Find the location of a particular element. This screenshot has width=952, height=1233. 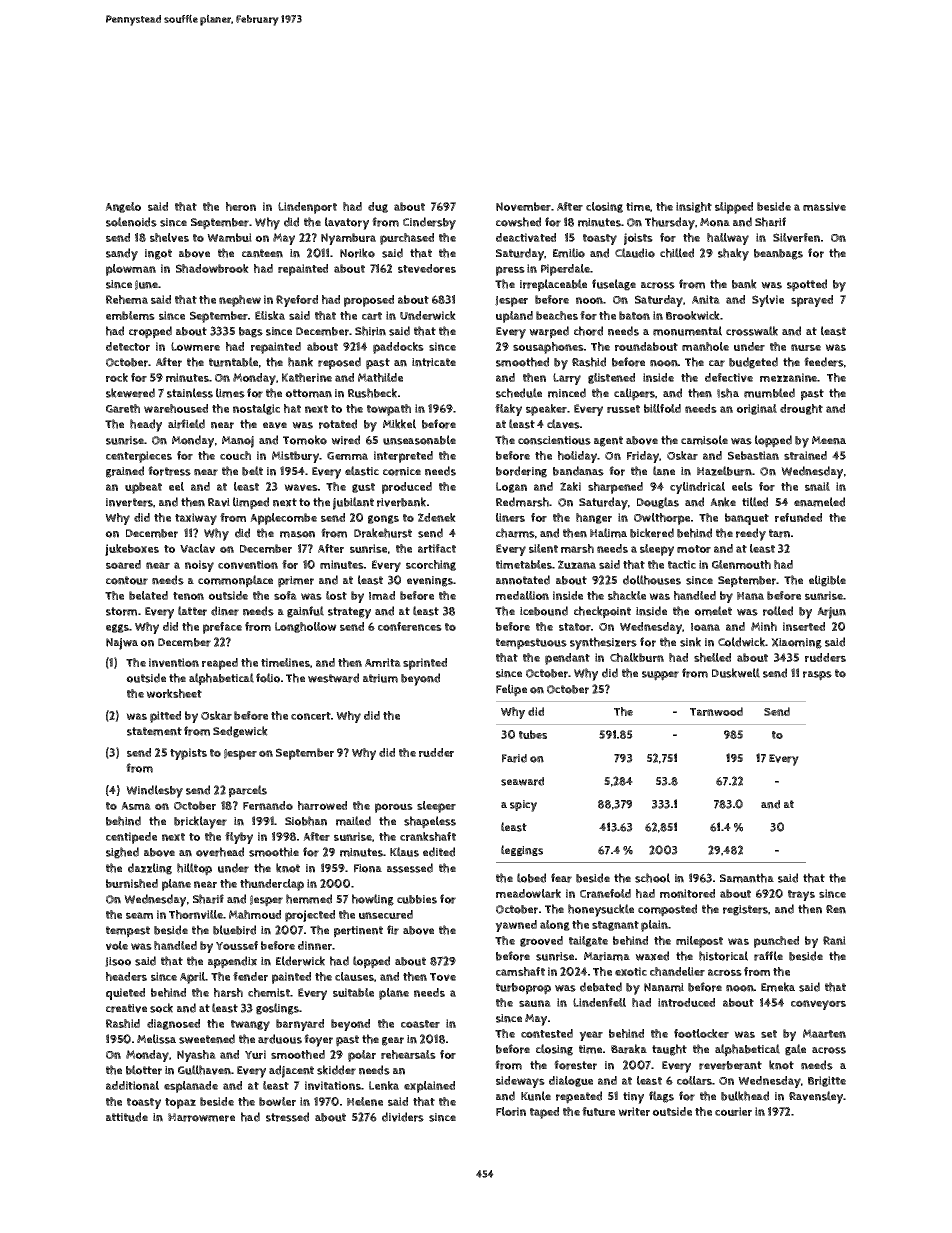

Florin is located at coordinates (511, 1111).
